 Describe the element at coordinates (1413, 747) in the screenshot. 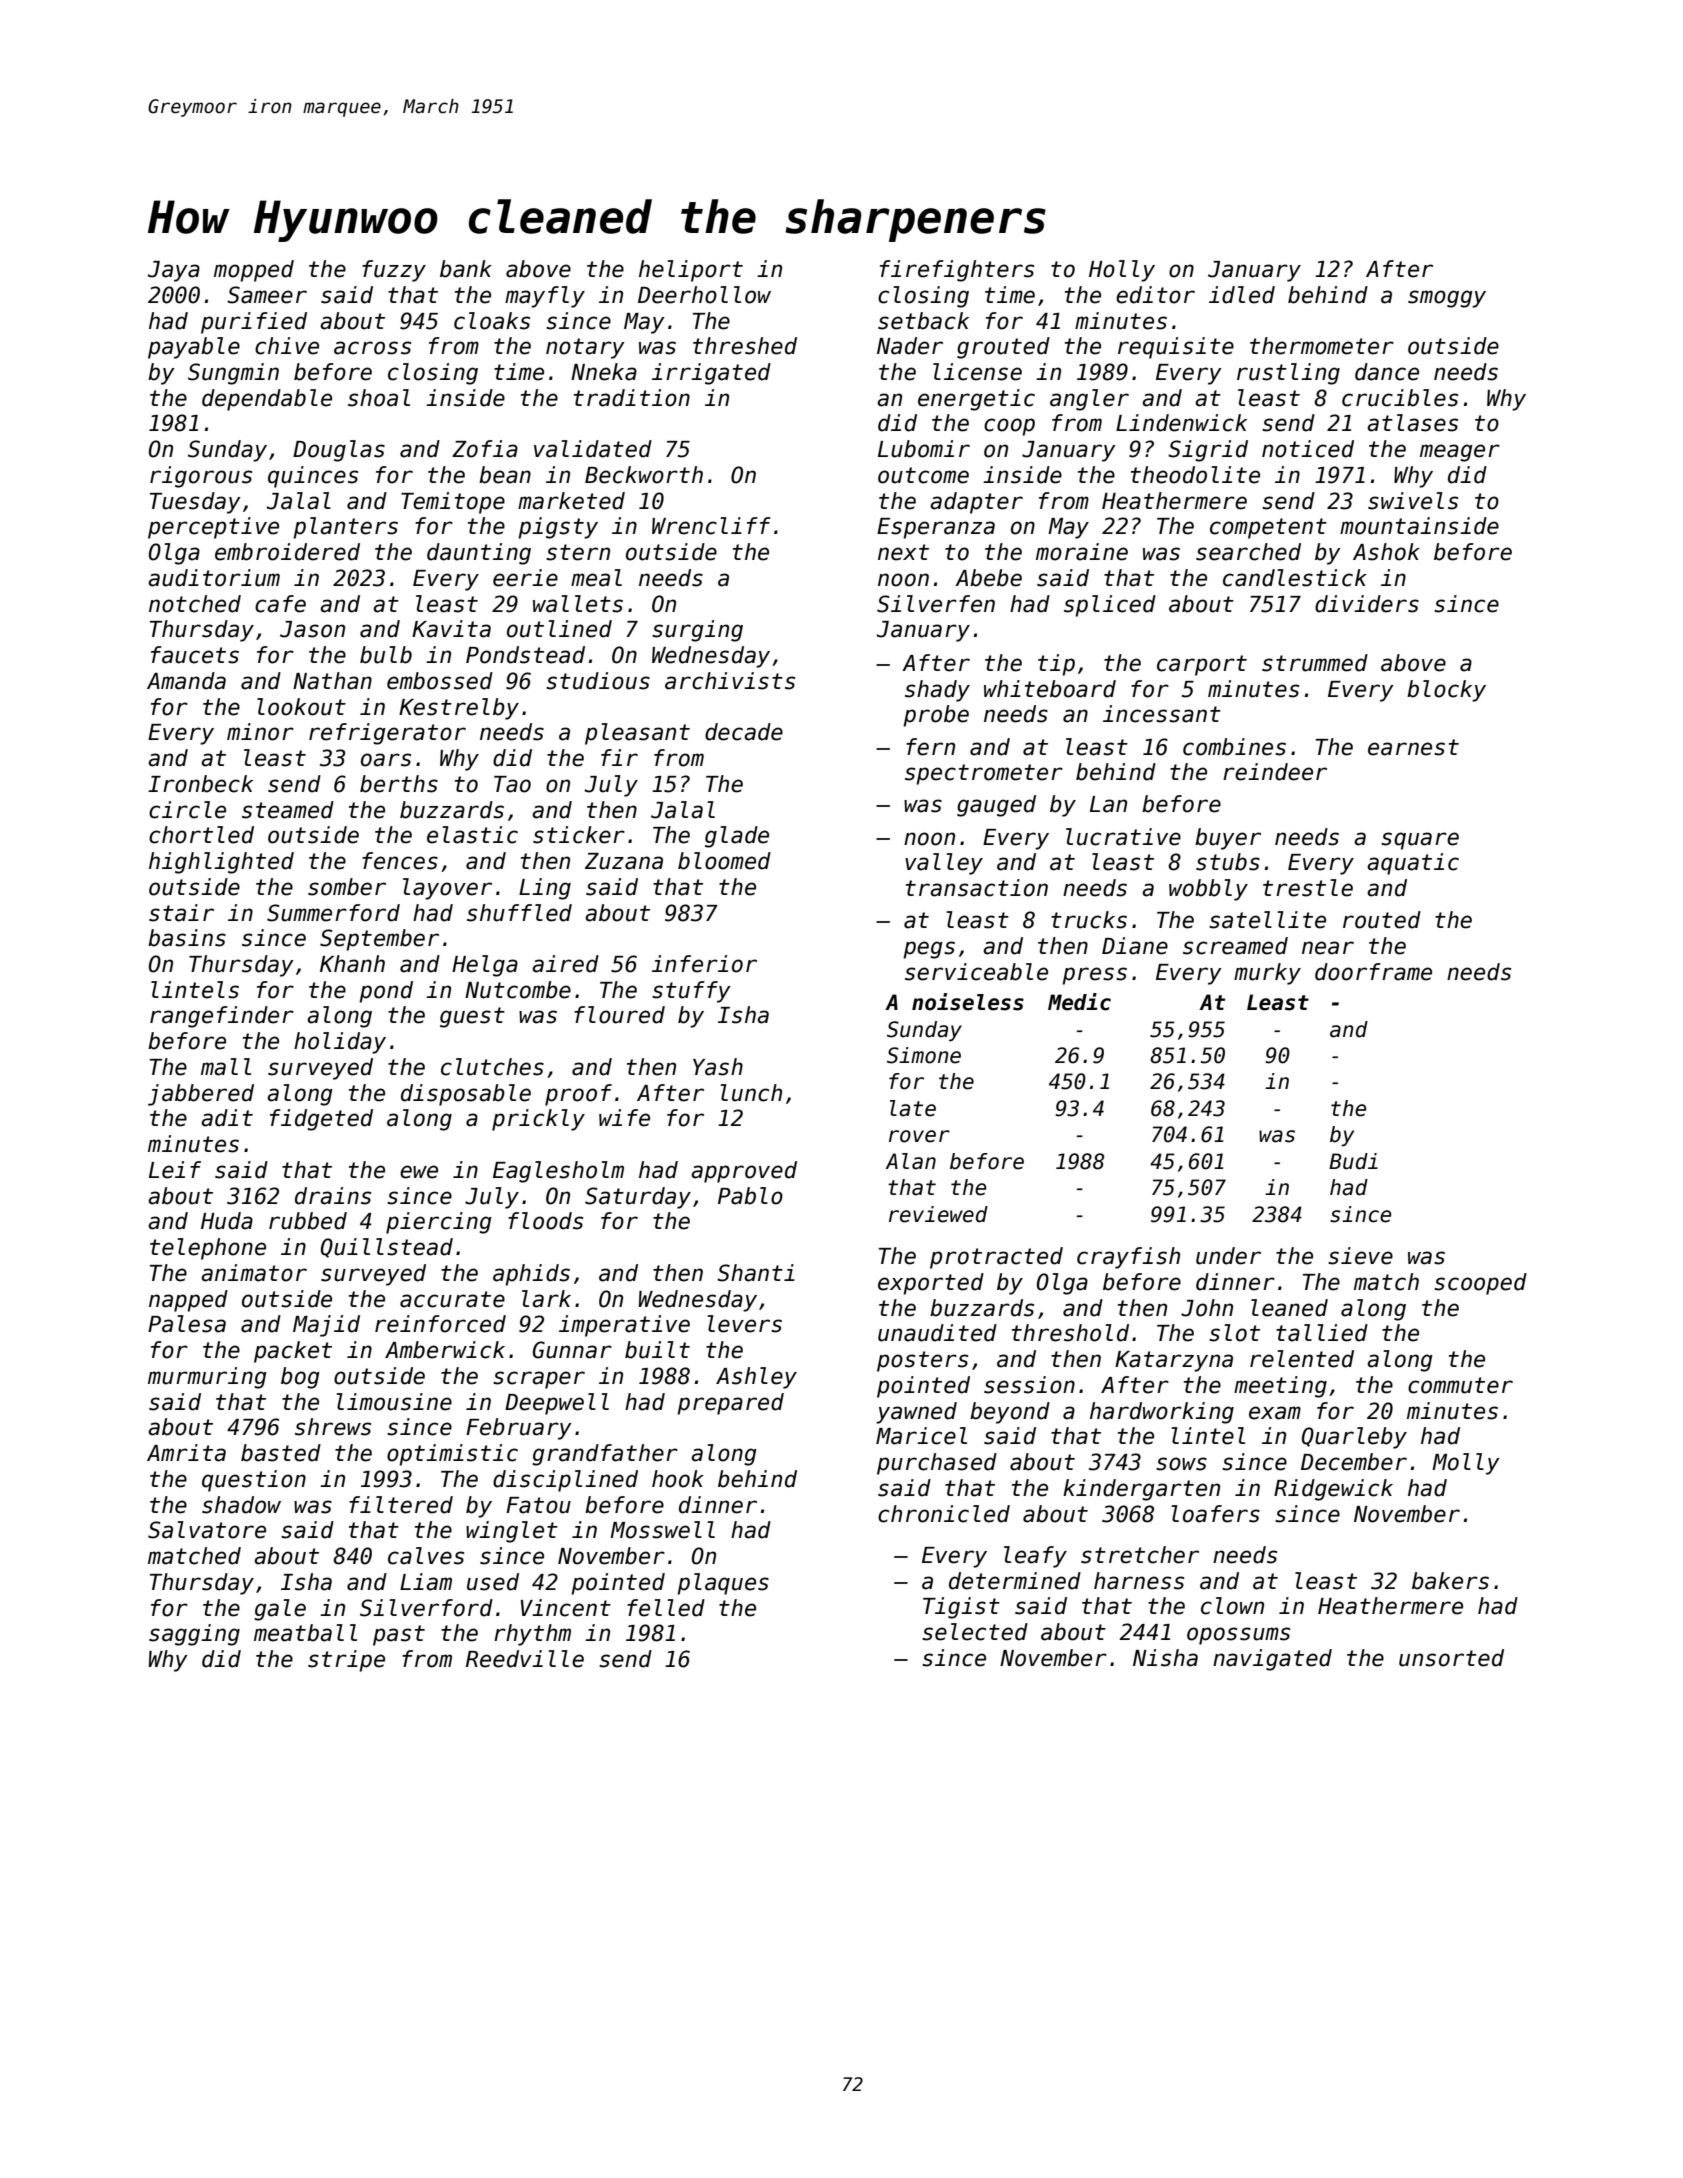

I see `earnest` at that location.
